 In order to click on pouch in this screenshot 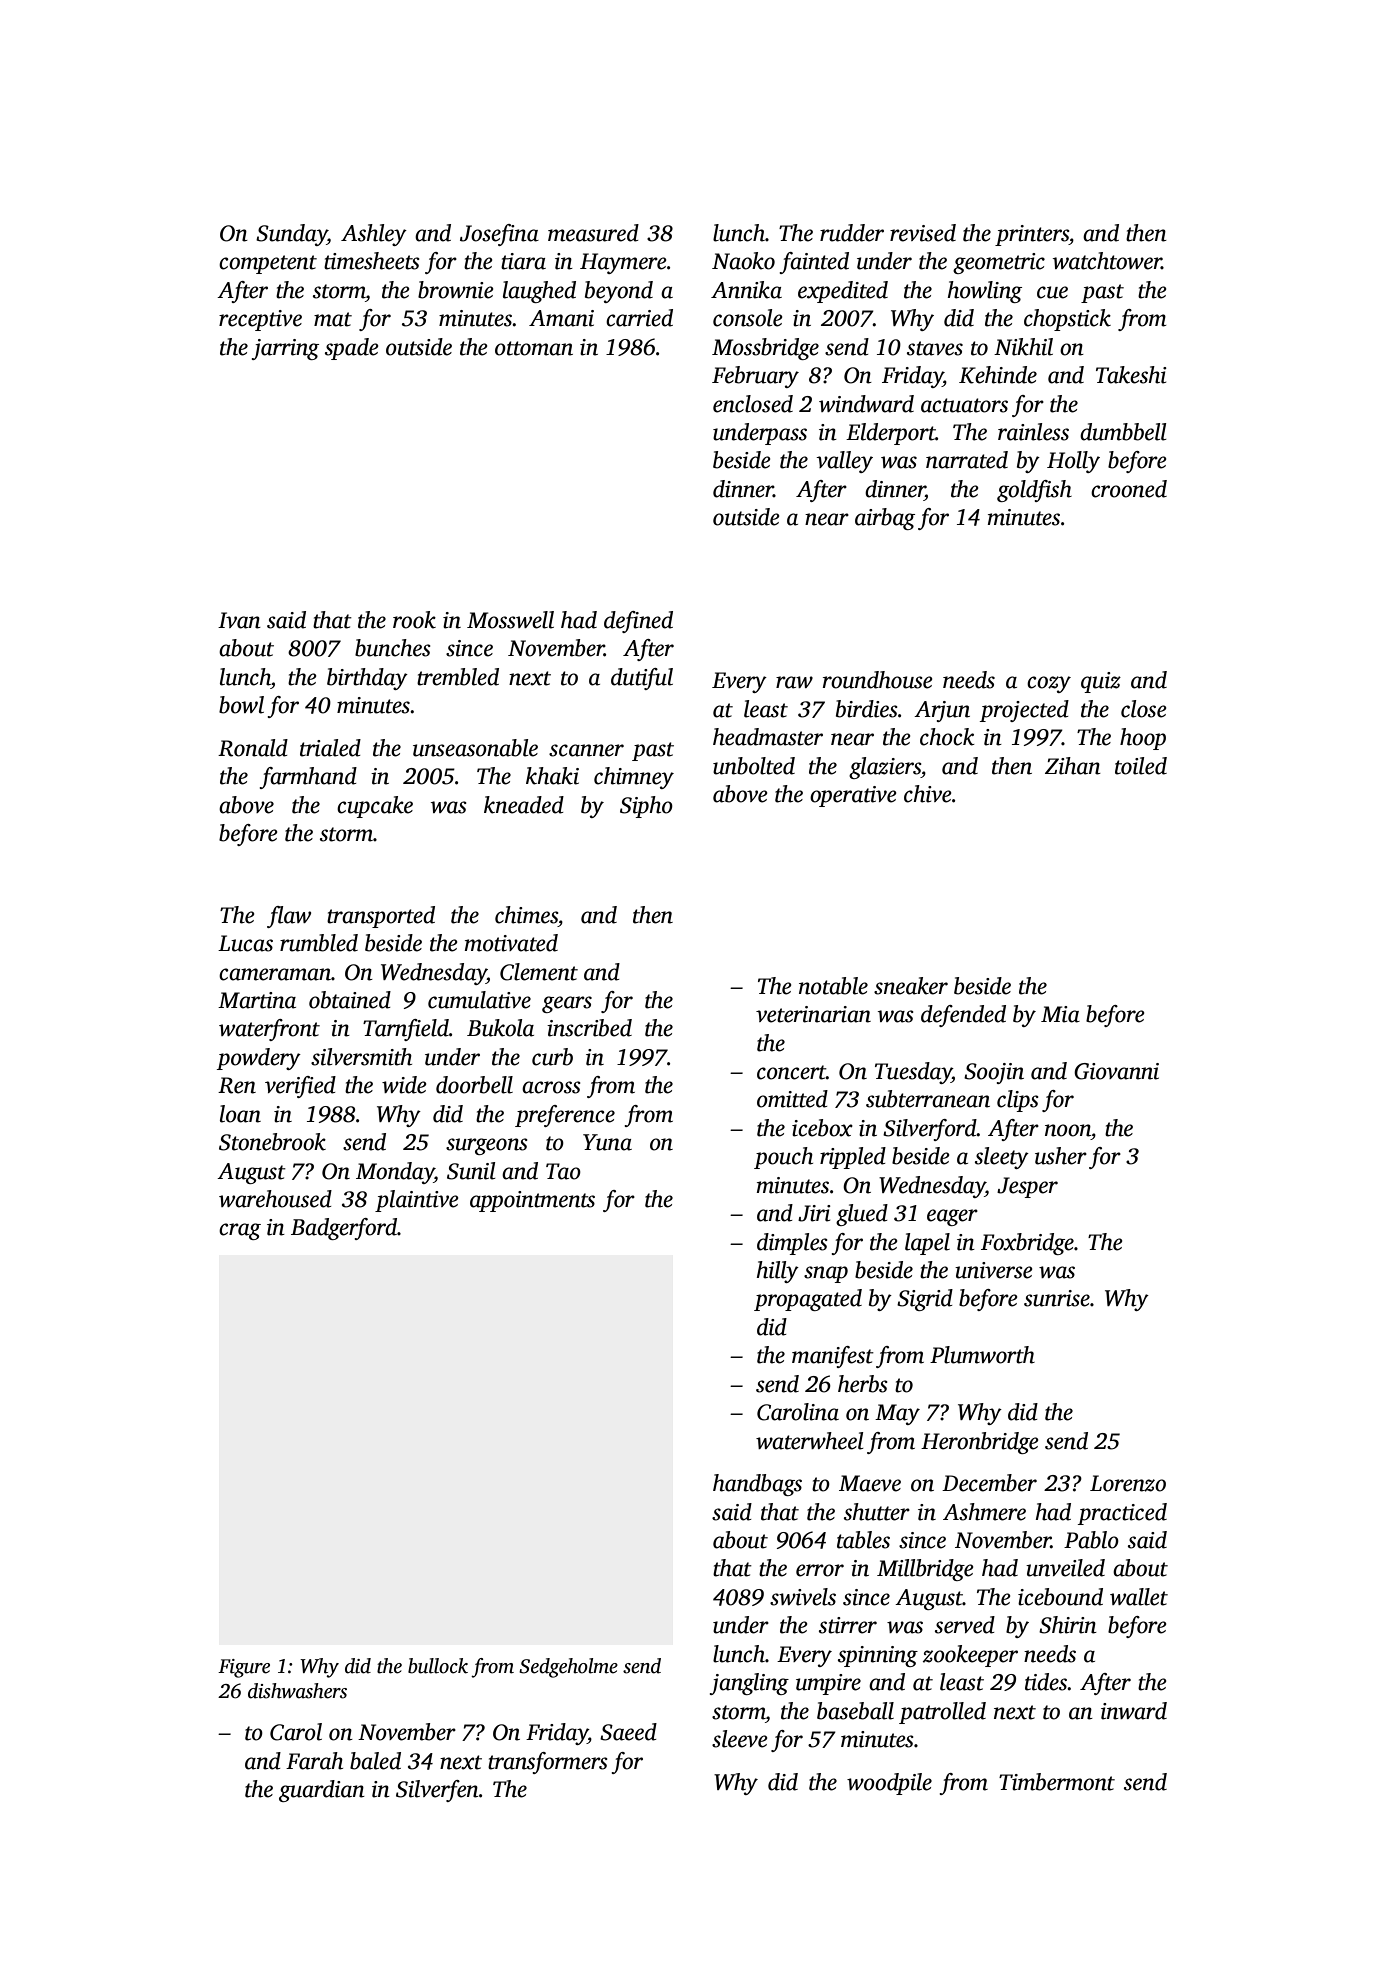, I will do `click(783, 1158)`.
